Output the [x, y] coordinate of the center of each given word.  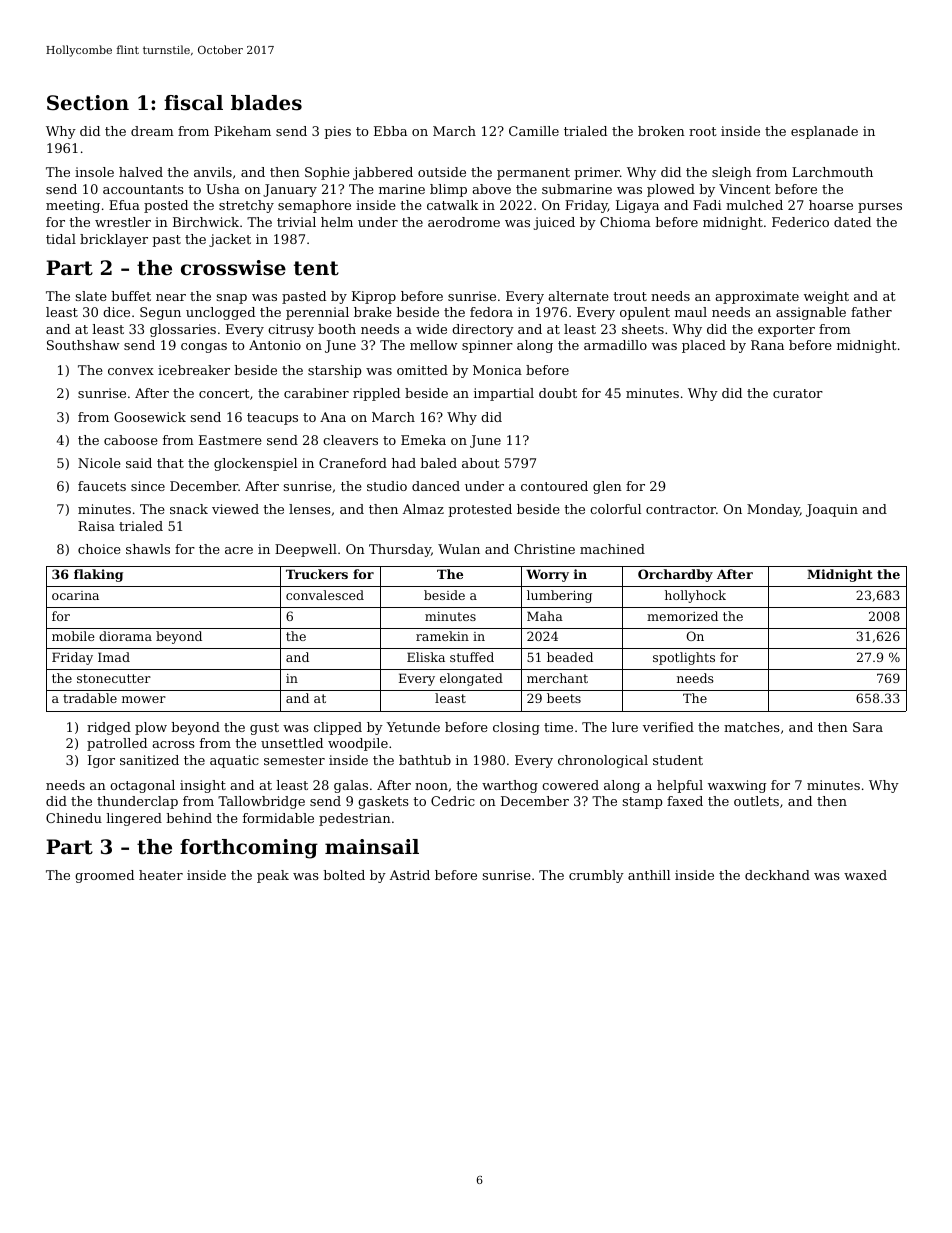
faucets [102, 486]
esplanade [824, 132]
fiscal [193, 103]
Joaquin [832, 510]
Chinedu [74, 818]
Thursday [400, 550]
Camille [534, 131]
